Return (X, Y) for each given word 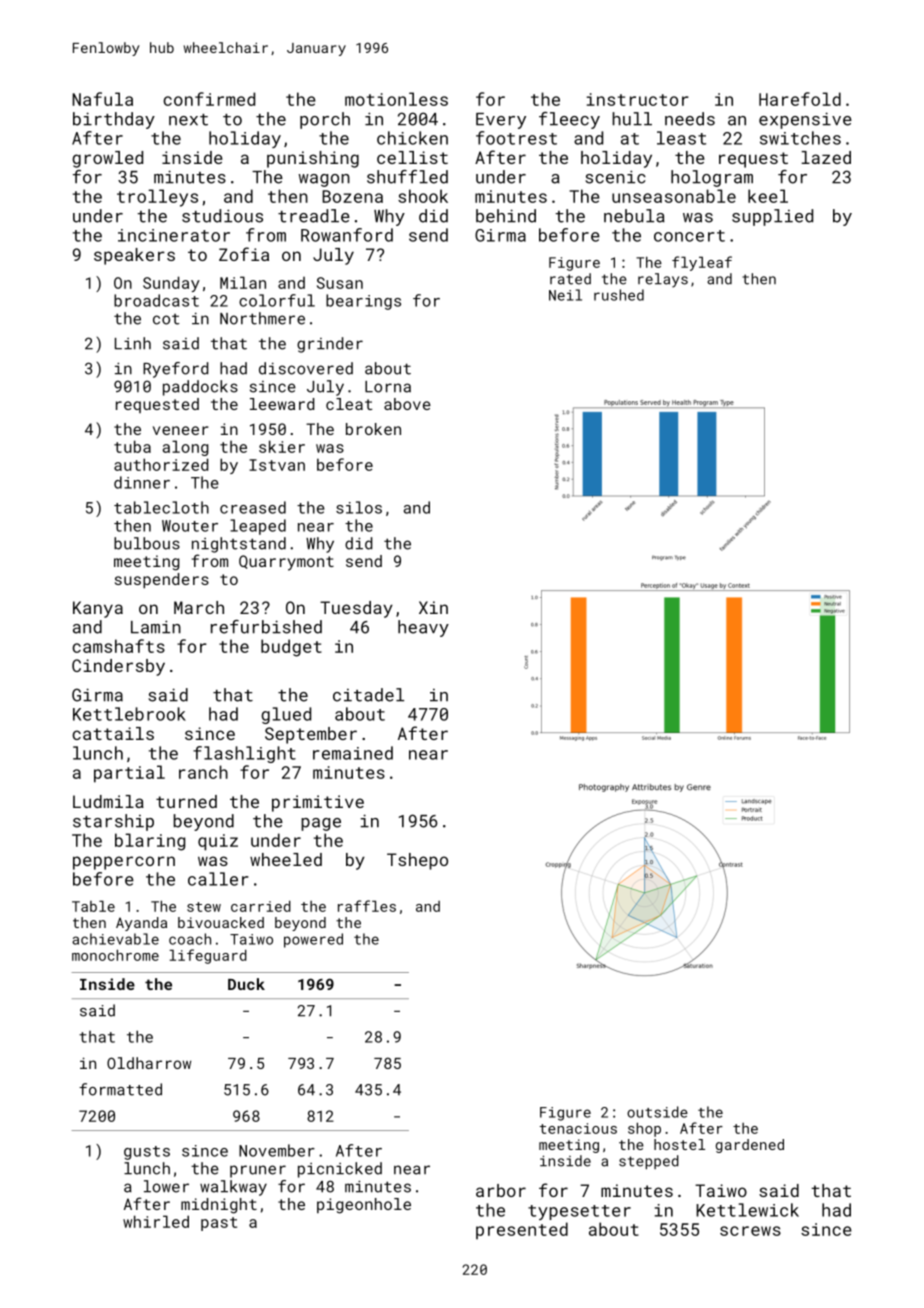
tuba (132, 446)
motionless (396, 99)
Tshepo (417, 861)
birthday (114, 120)
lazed (826, 157)
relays (663, 280)
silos (359, 507)
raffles (367, 906)
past (219, 1224)
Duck (246, 984)
